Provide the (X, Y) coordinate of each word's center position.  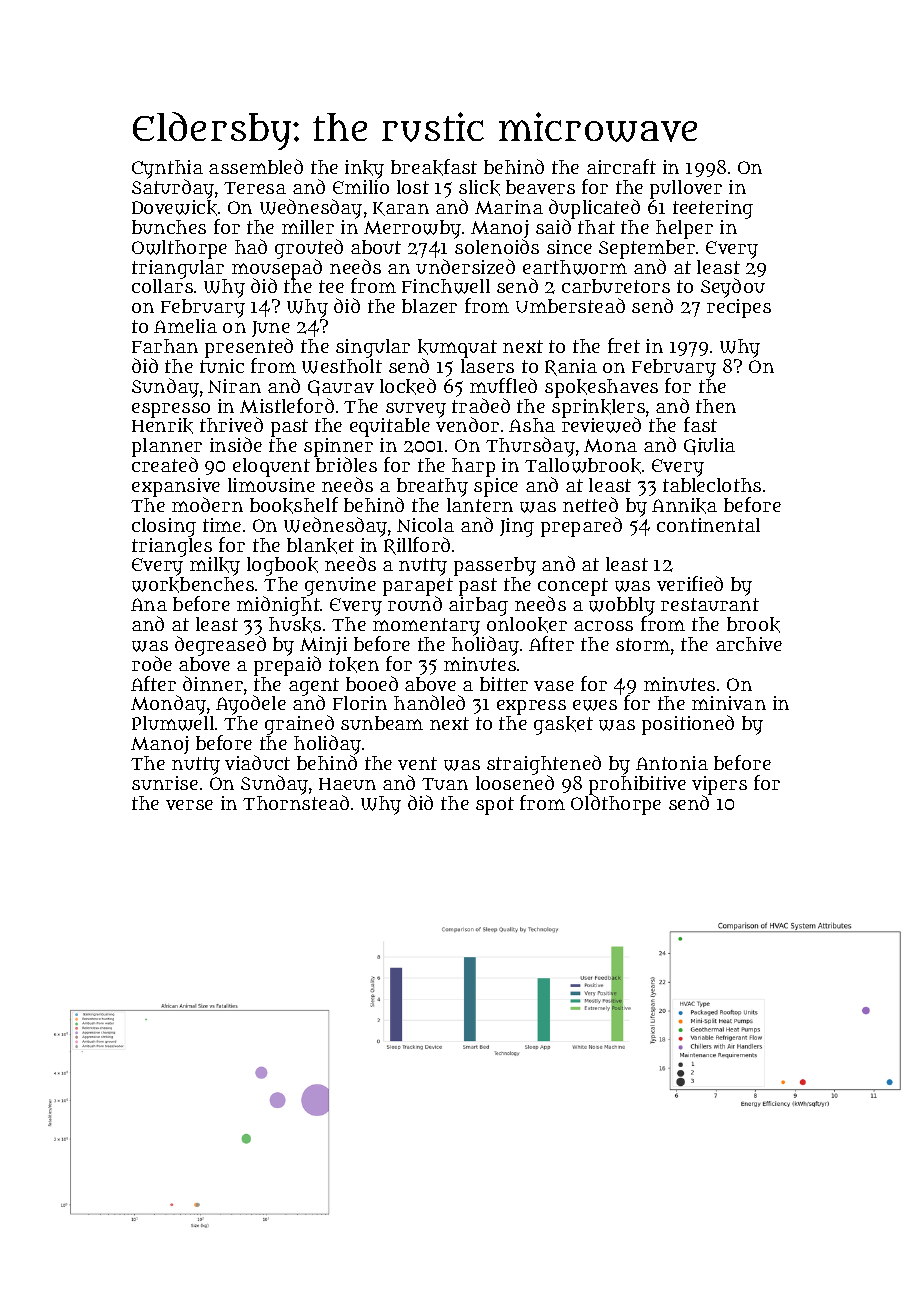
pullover (686, 189)
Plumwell (173, 723)
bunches (169, 227)
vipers (719, 785)
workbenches (193, 585)
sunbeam (382, 723)
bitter (504, 684)
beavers (540, 187)
